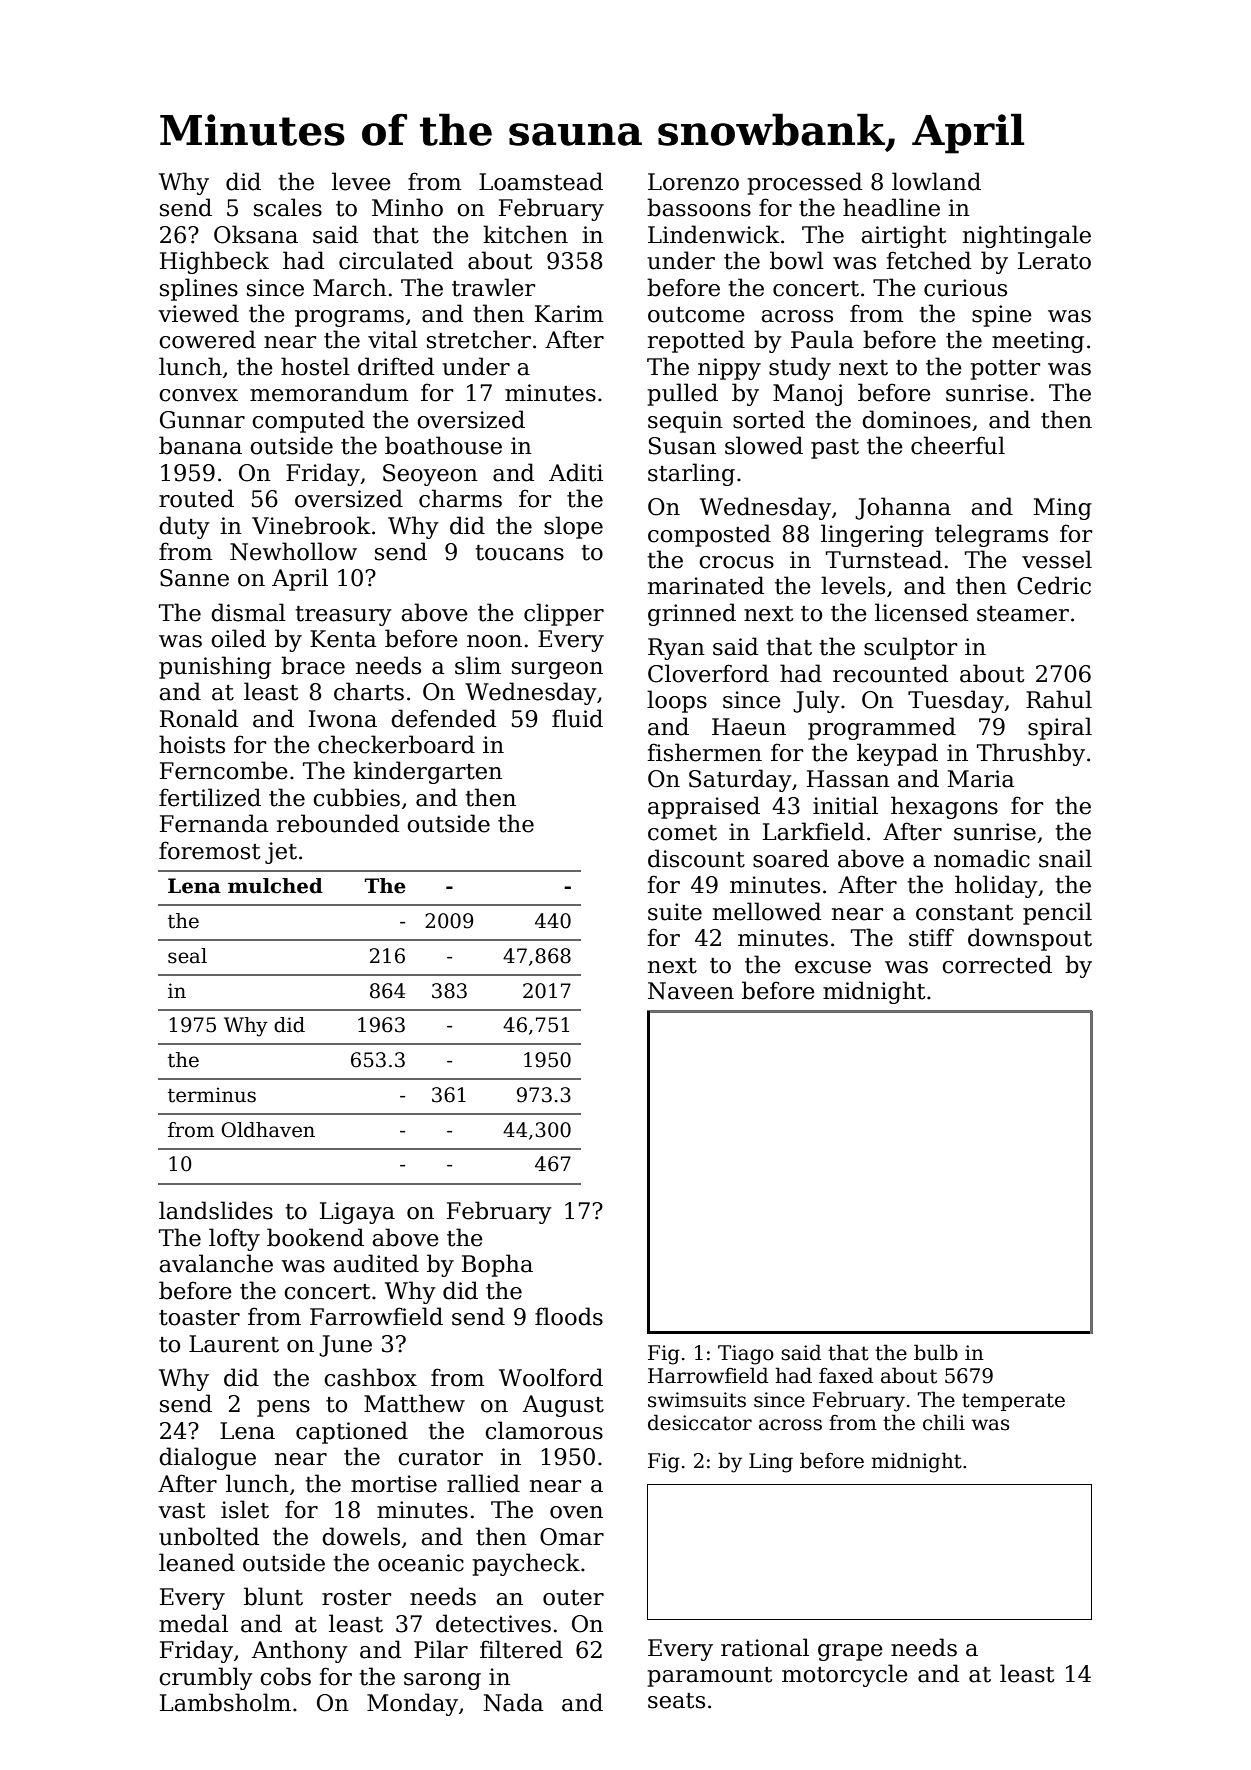  What do you see at coordinates (206, 1678) in the screenshot?
I see `crumbly` at bounding box center [206, 1678].
